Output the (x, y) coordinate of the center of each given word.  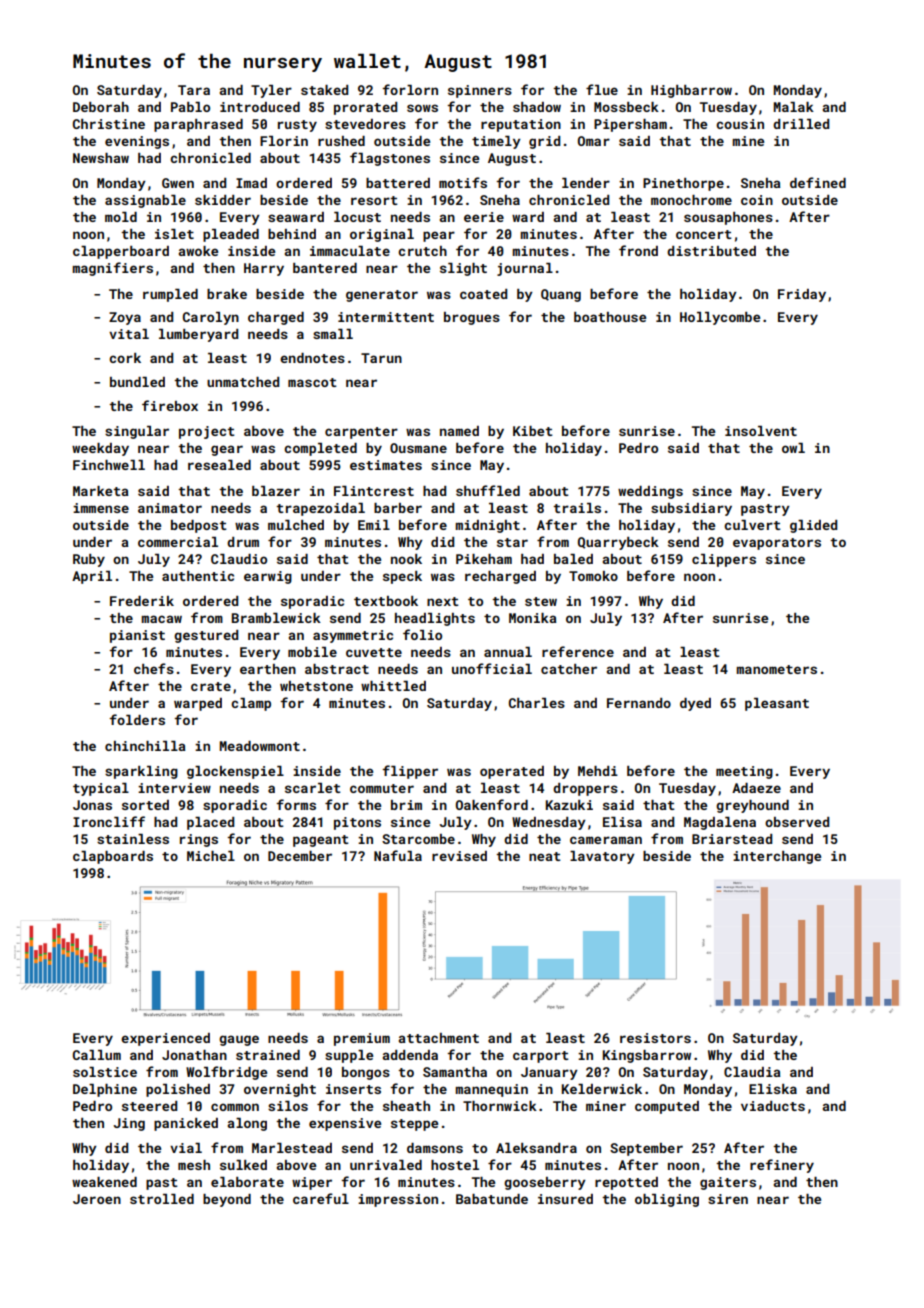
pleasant (777, 704)
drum (243, 542)
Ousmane (418, 448)
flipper (410, 772)
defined (818, 182)
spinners (480, 91)
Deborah (101, 107)
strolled (162, 1199)
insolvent (761, 431)
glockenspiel (235, 772)
